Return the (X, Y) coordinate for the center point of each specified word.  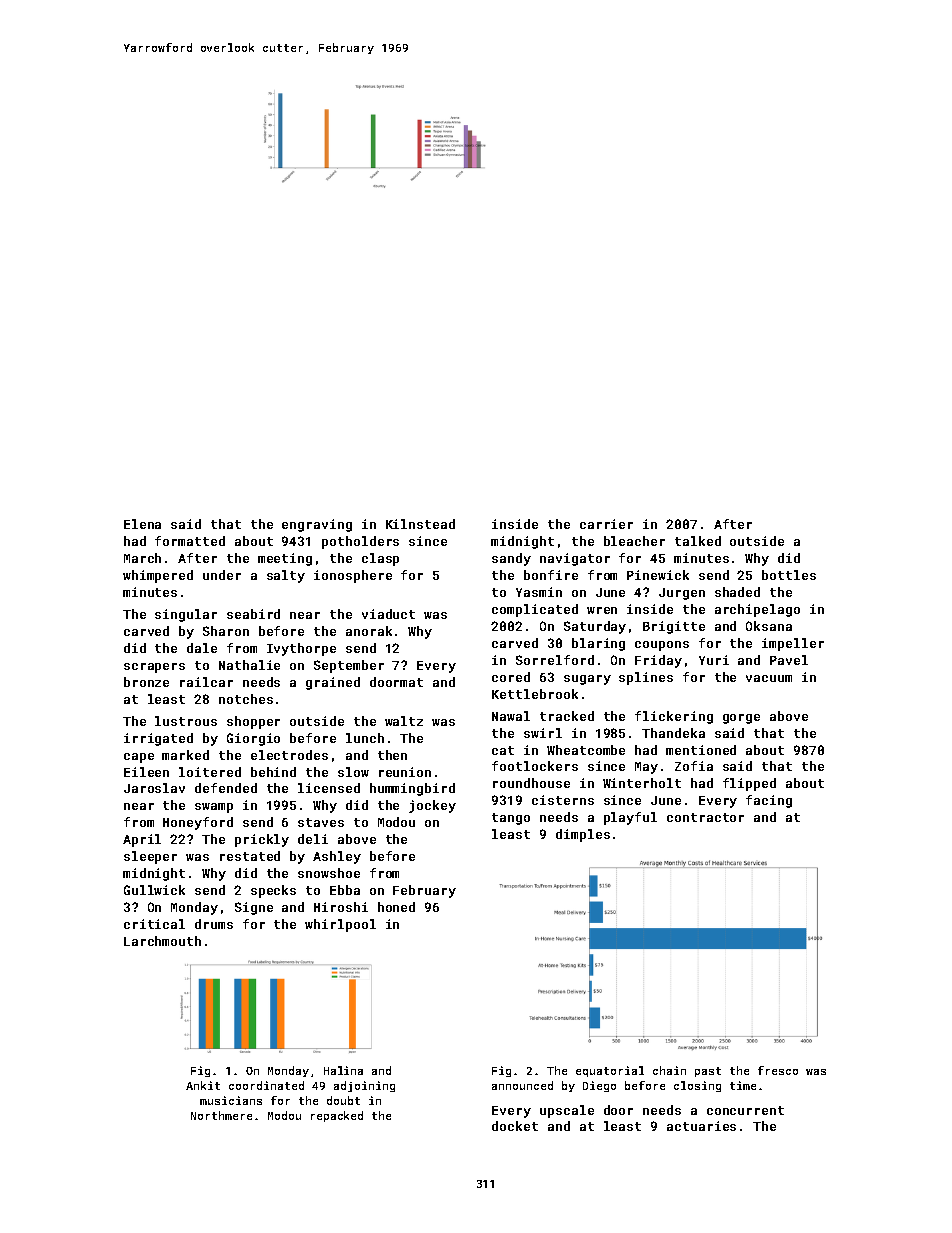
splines (646, 678)
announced (522, 1085)
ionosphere (353, 576)
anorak (369, 631)
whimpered (158, 576)
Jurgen (682, 594)
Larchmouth (162, 941)
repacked (337, 1116)
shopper (253, 722)
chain (669, 1070)
